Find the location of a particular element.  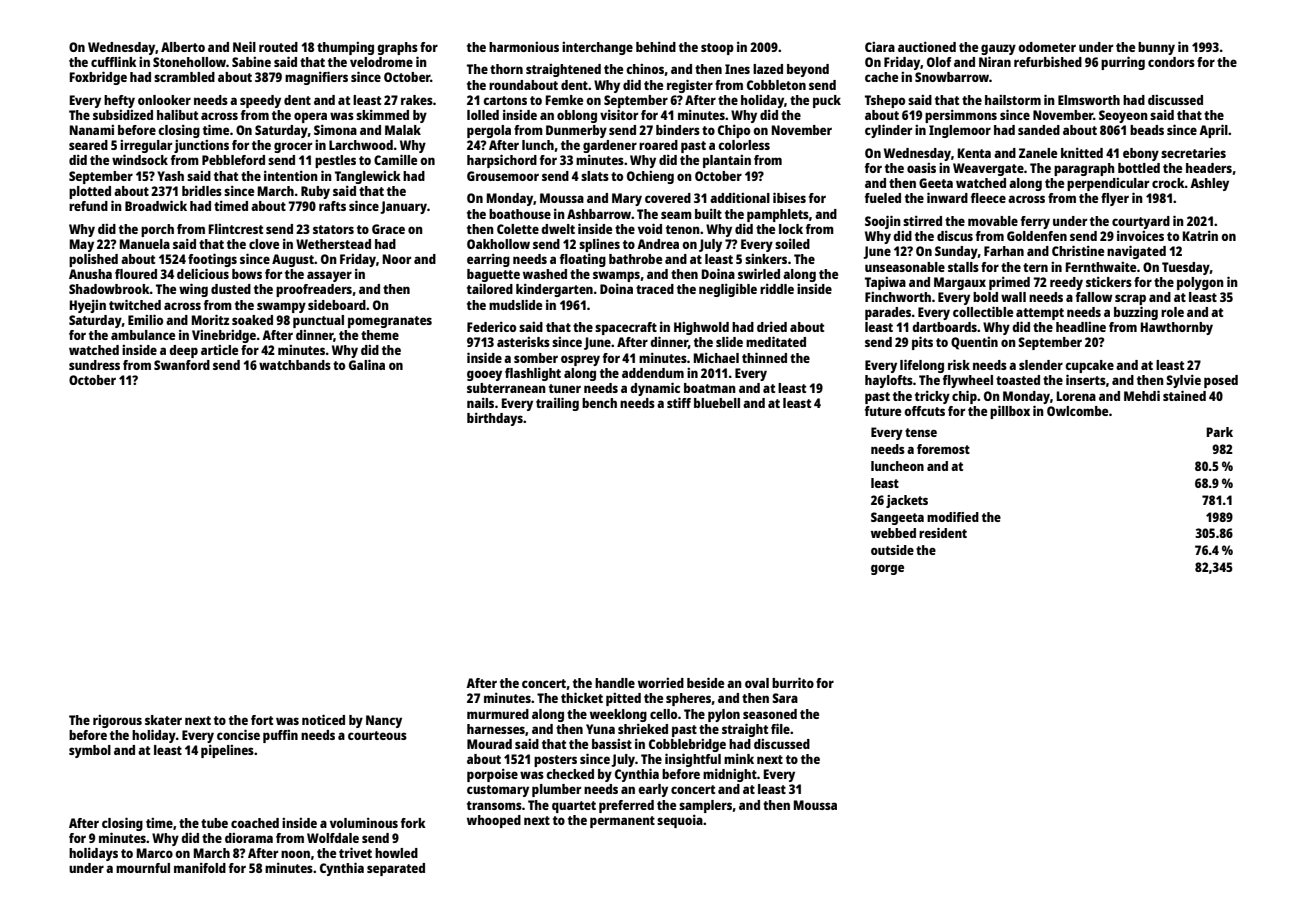

trivet is located at coordinates (355, 852).
